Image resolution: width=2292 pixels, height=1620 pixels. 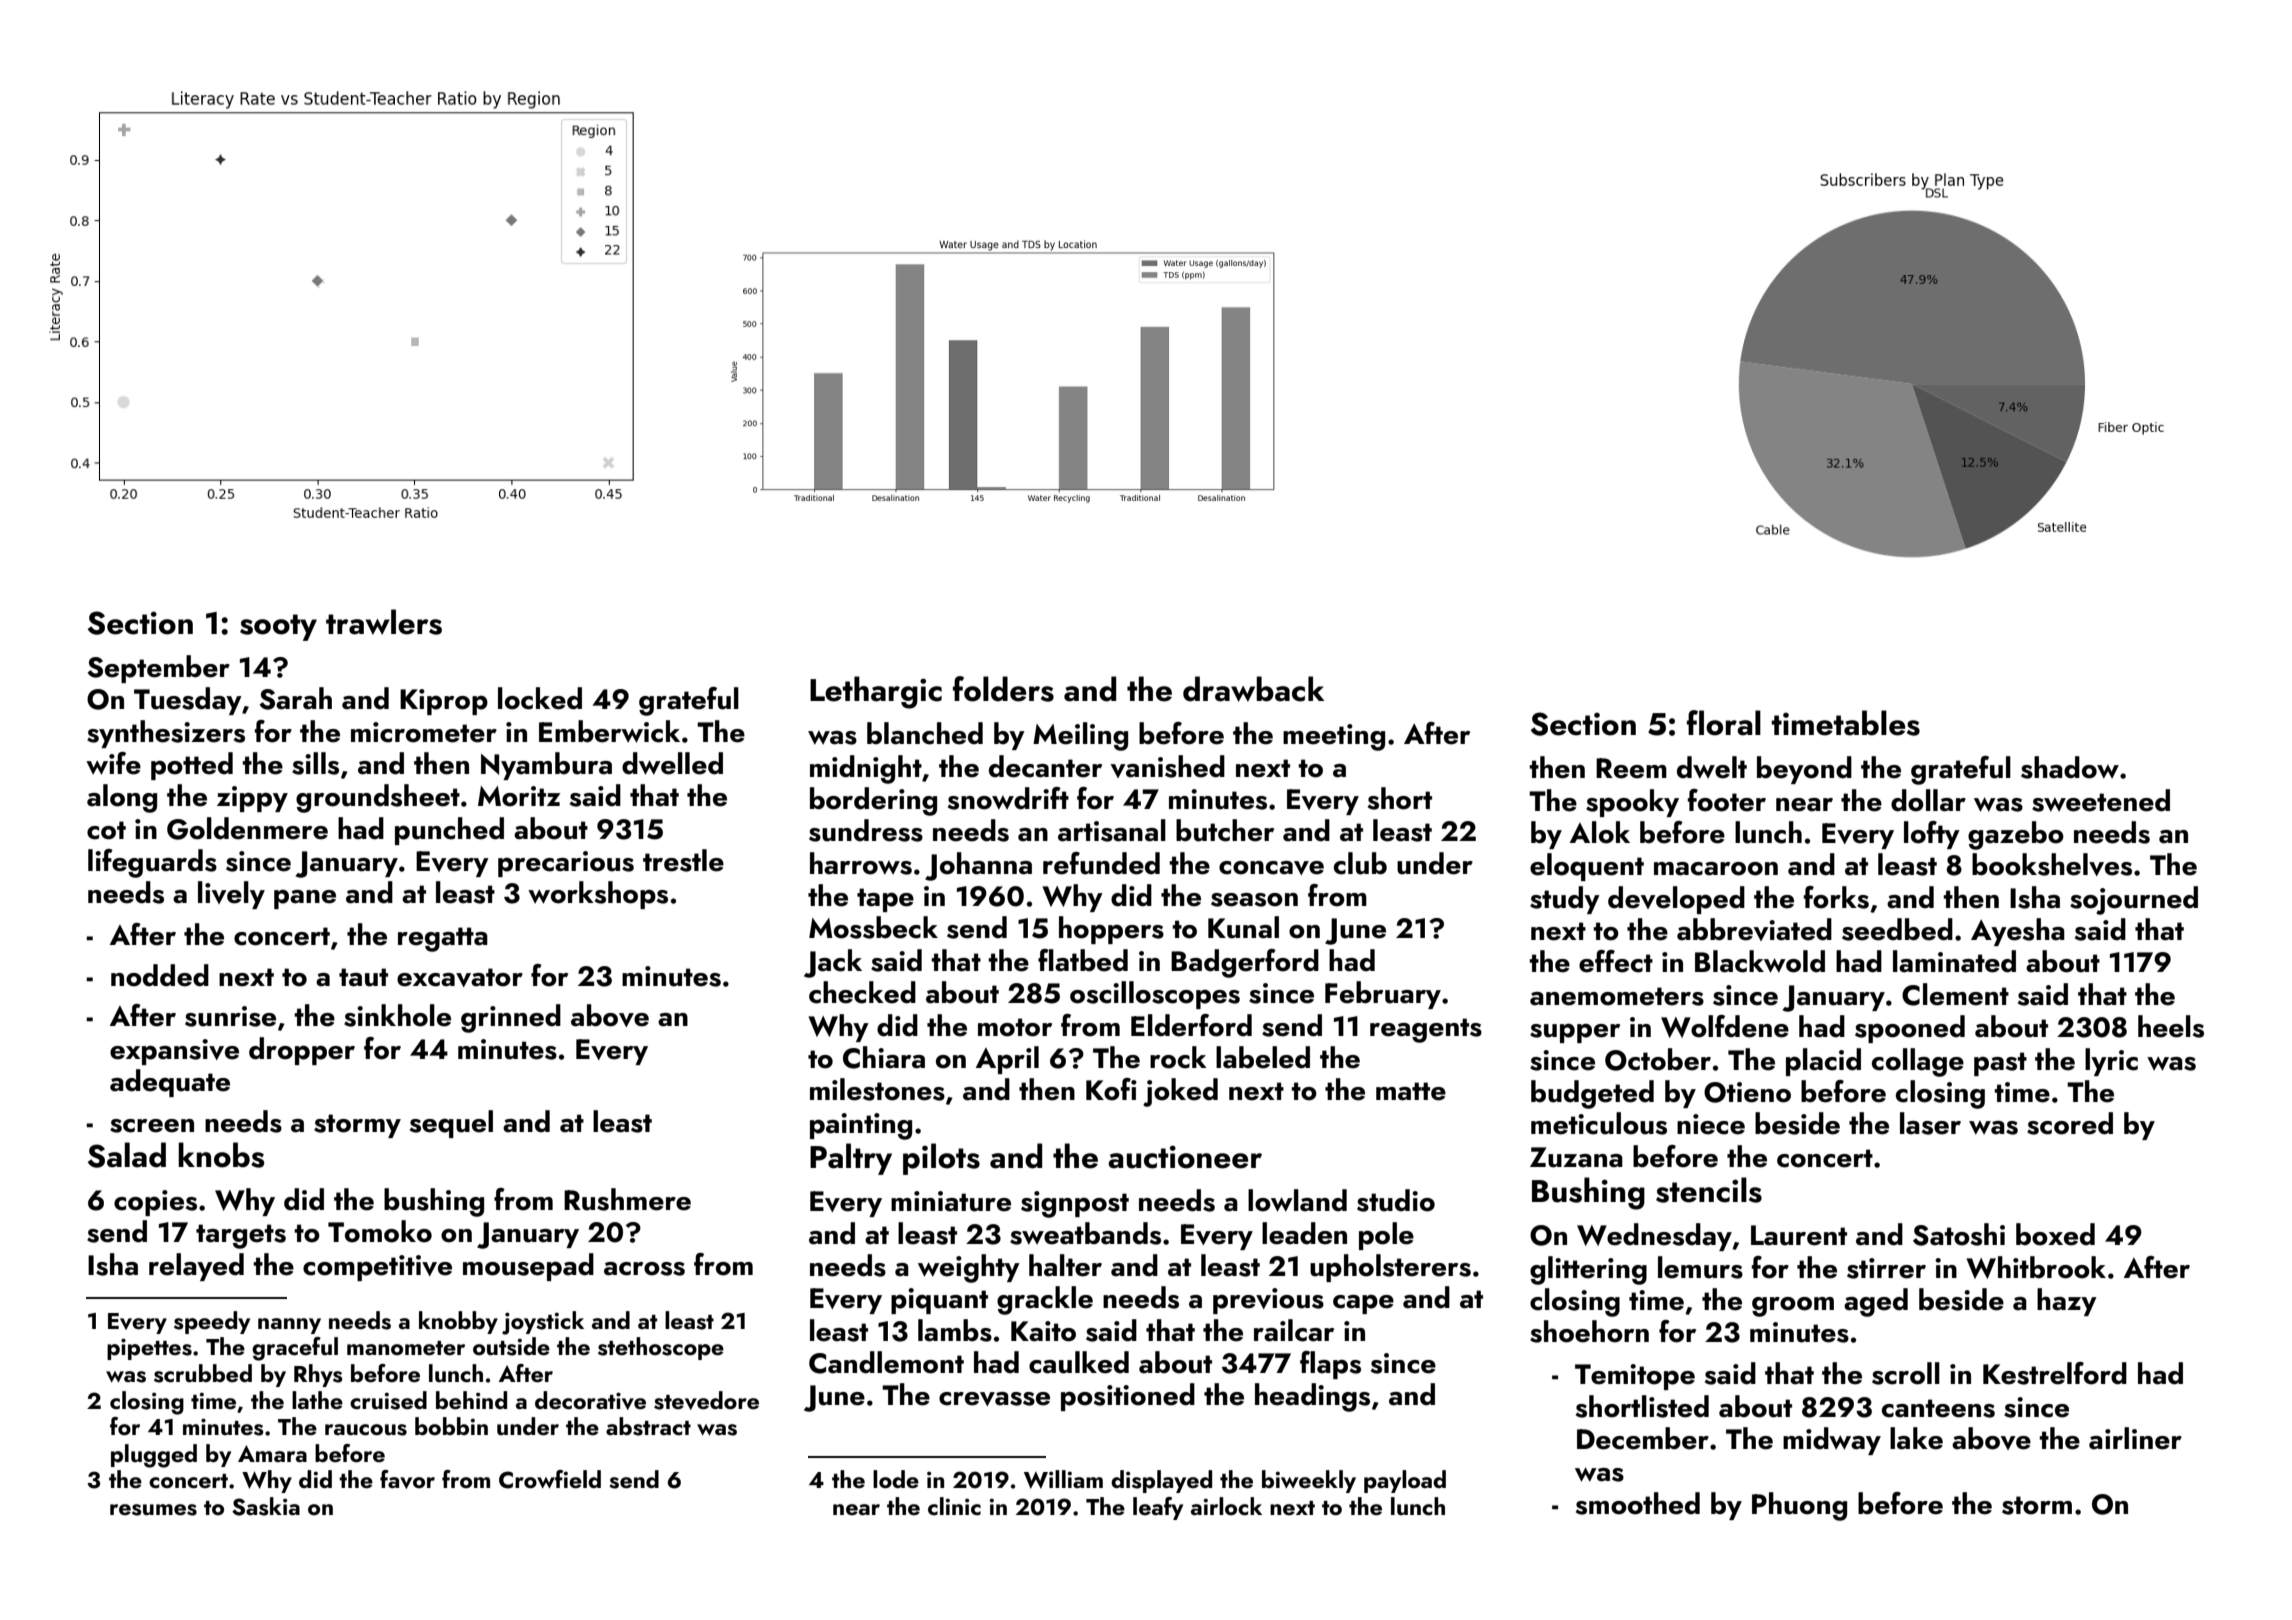 What do you see at coordinates (1334, 737) in the screenshot?
I see `meeting` at bounding box center [1334, 737].
